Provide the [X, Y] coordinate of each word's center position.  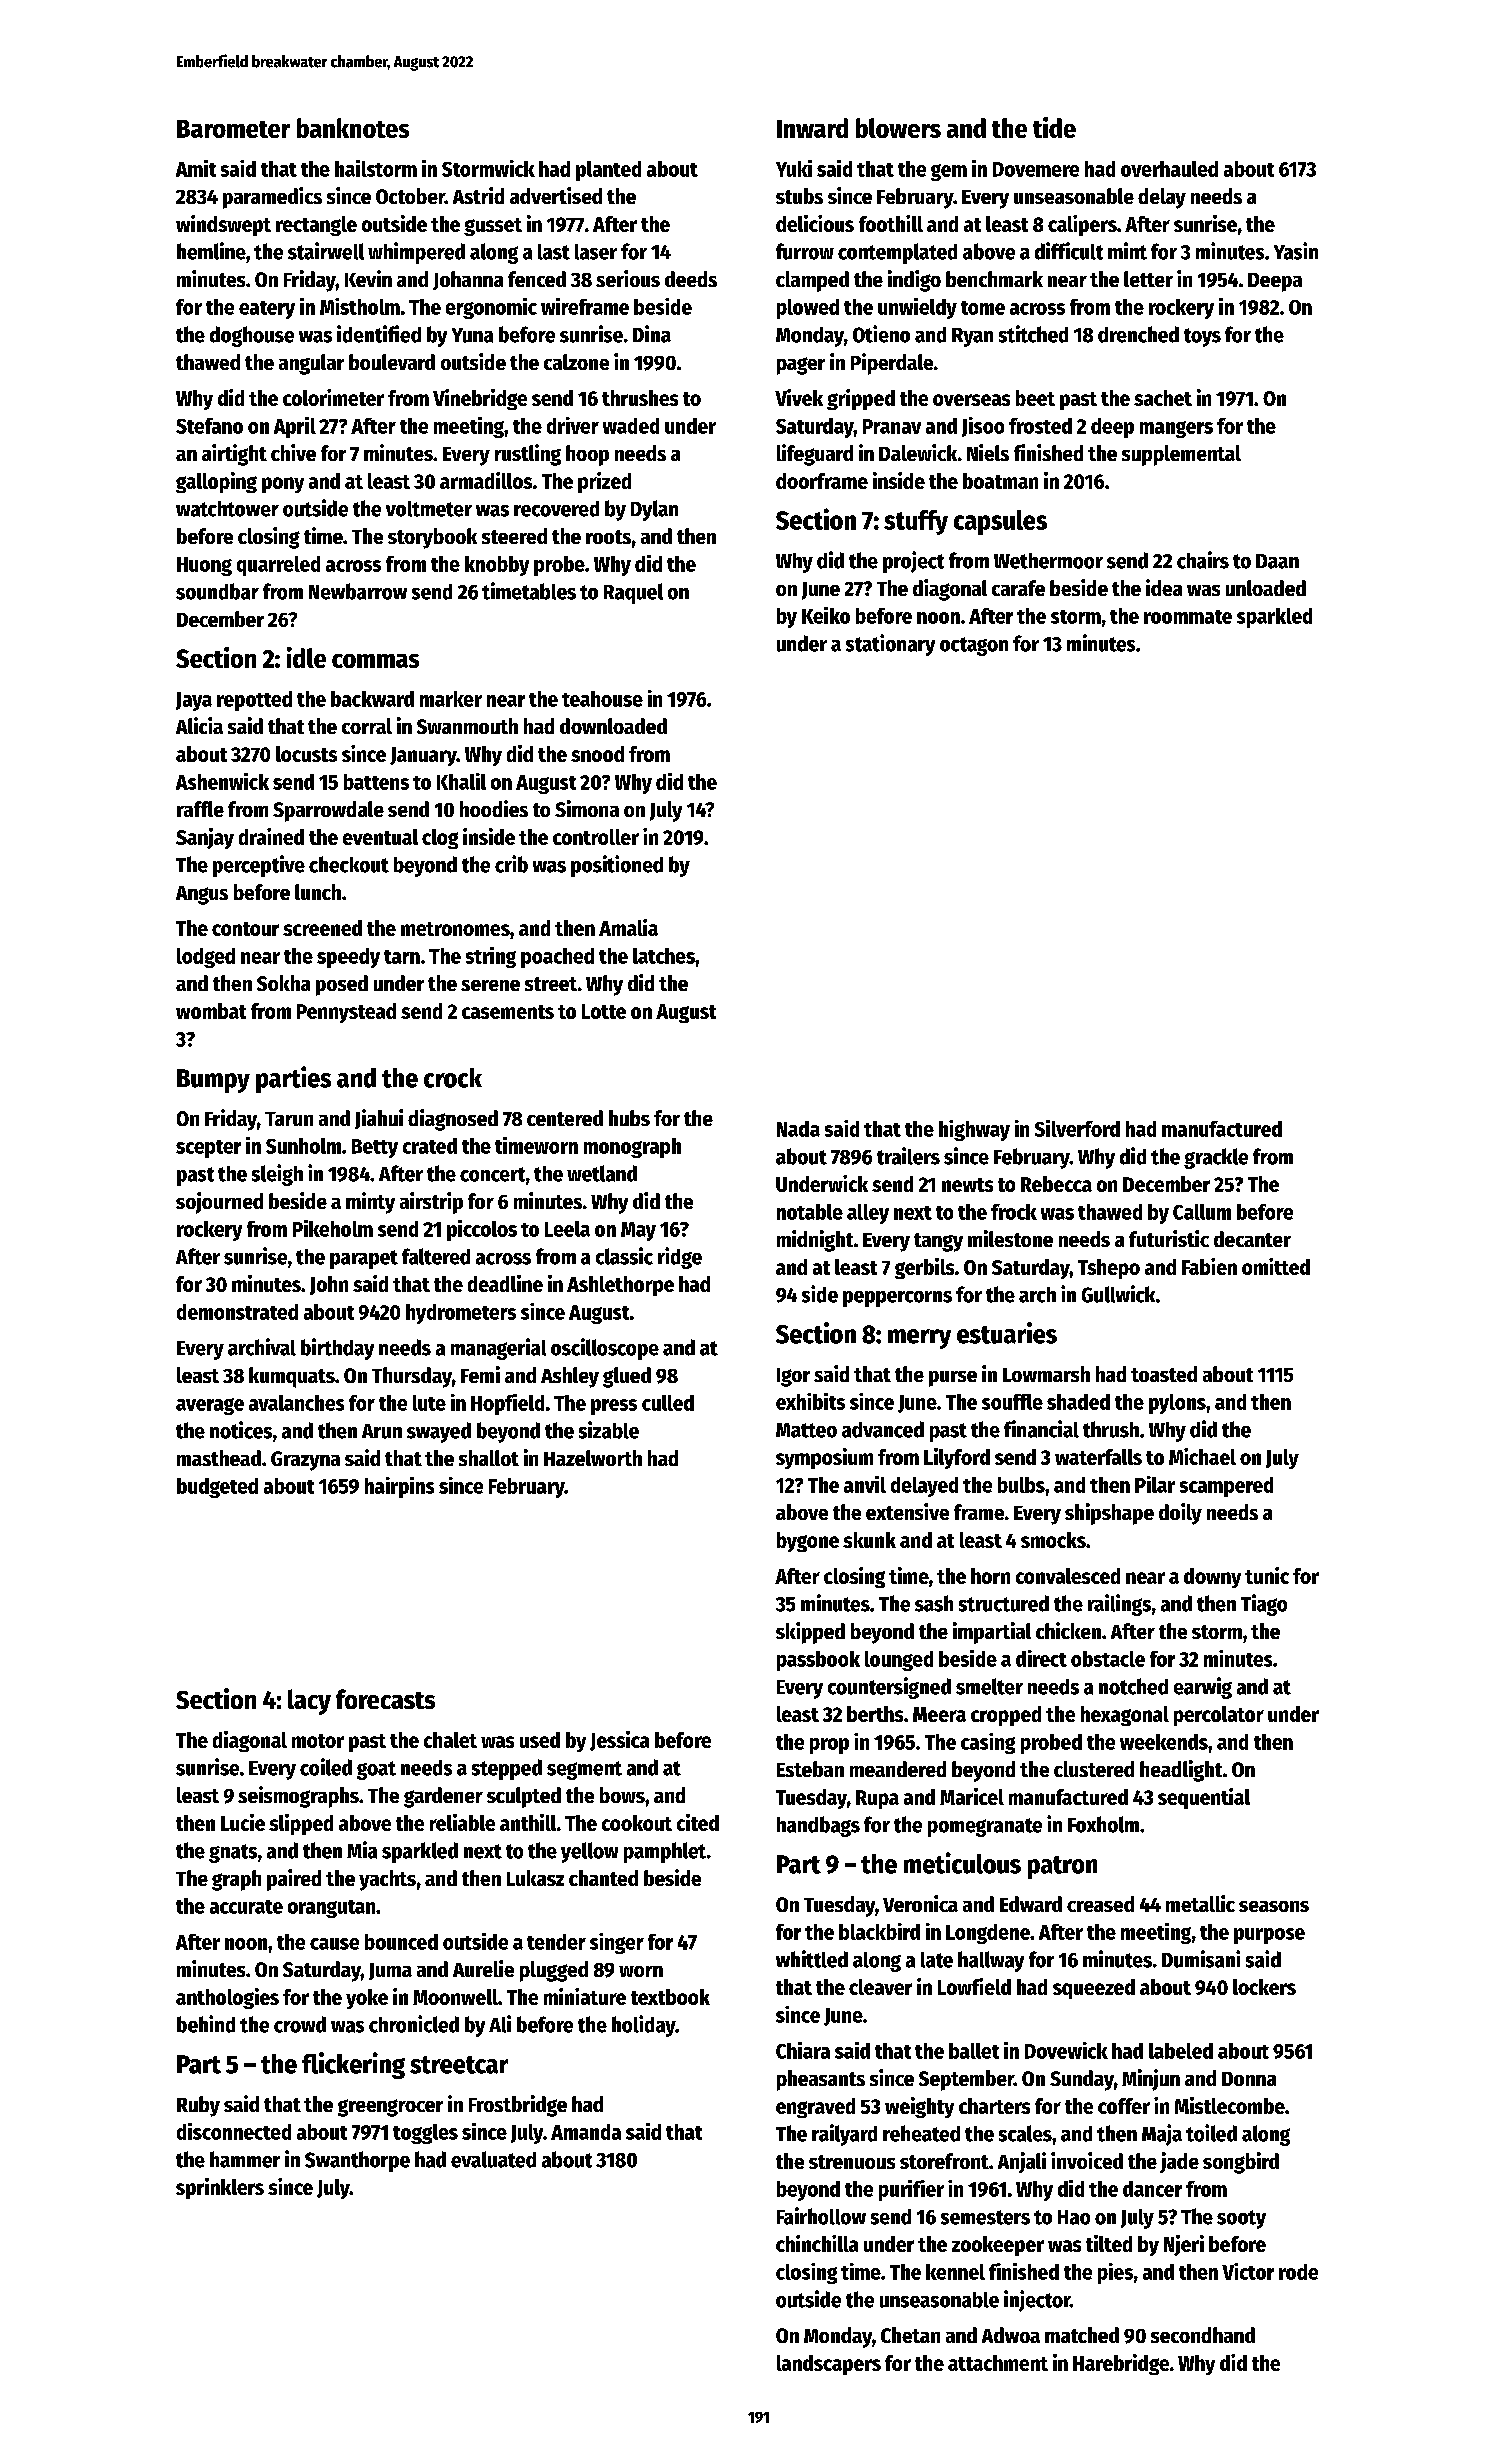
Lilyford [957, 1458]
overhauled [1169, 169]
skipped [810, 1633]
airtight [234, 455]
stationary [890, 645]
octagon [974, 646]
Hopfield [507, 1404]
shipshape [1109, 1514]
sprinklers [220, 2188]
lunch [318, 892]
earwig [1203, 1688]
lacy [309, 1702]
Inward [812, 128]
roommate [1188, 617]
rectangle [316, 226]
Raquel [633, 593]
